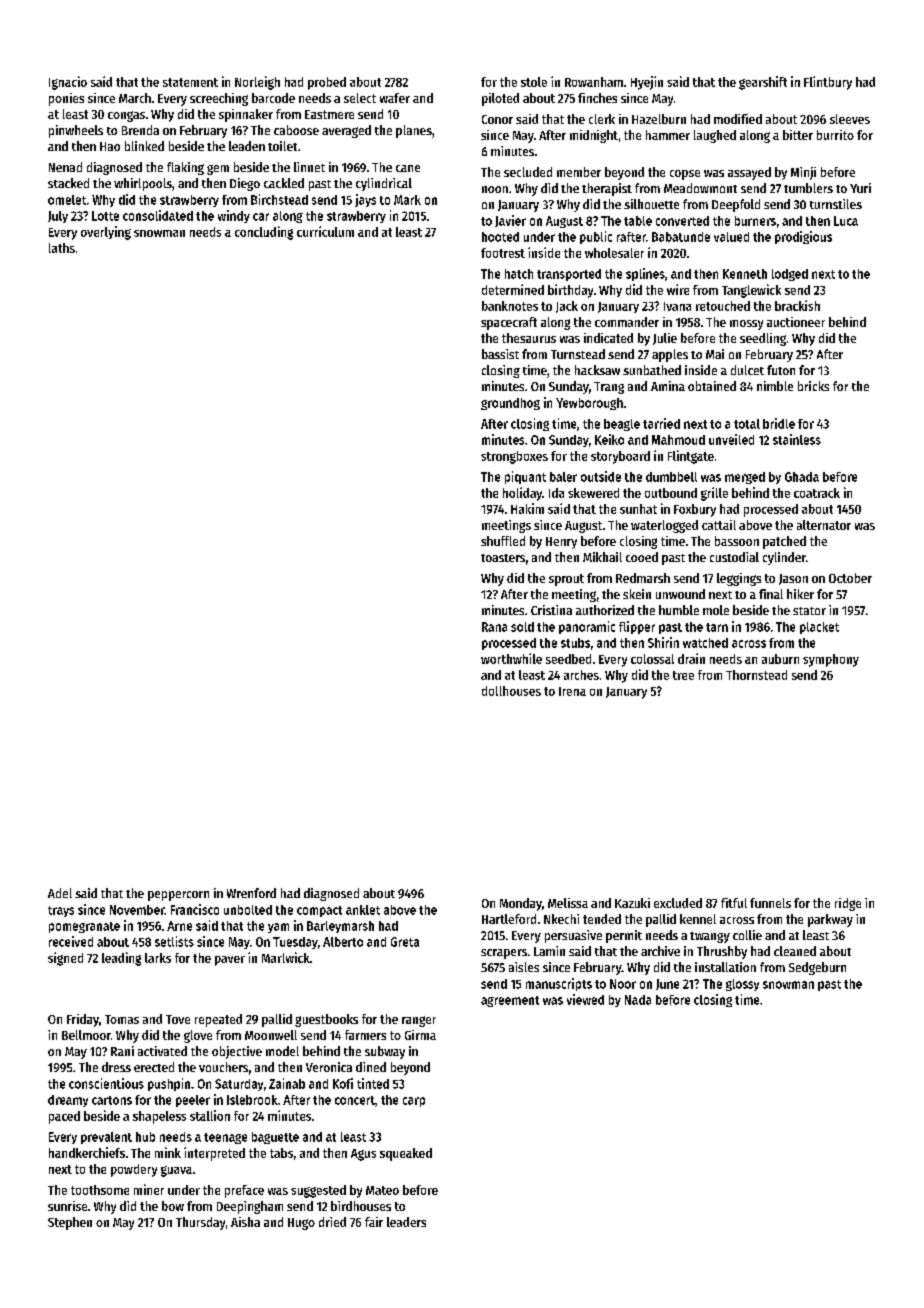 The image size is (924, 1308). What do you see at coordinates (251, 893) in the document?
I see `Wrenford` at bounding box center [251, 893].
